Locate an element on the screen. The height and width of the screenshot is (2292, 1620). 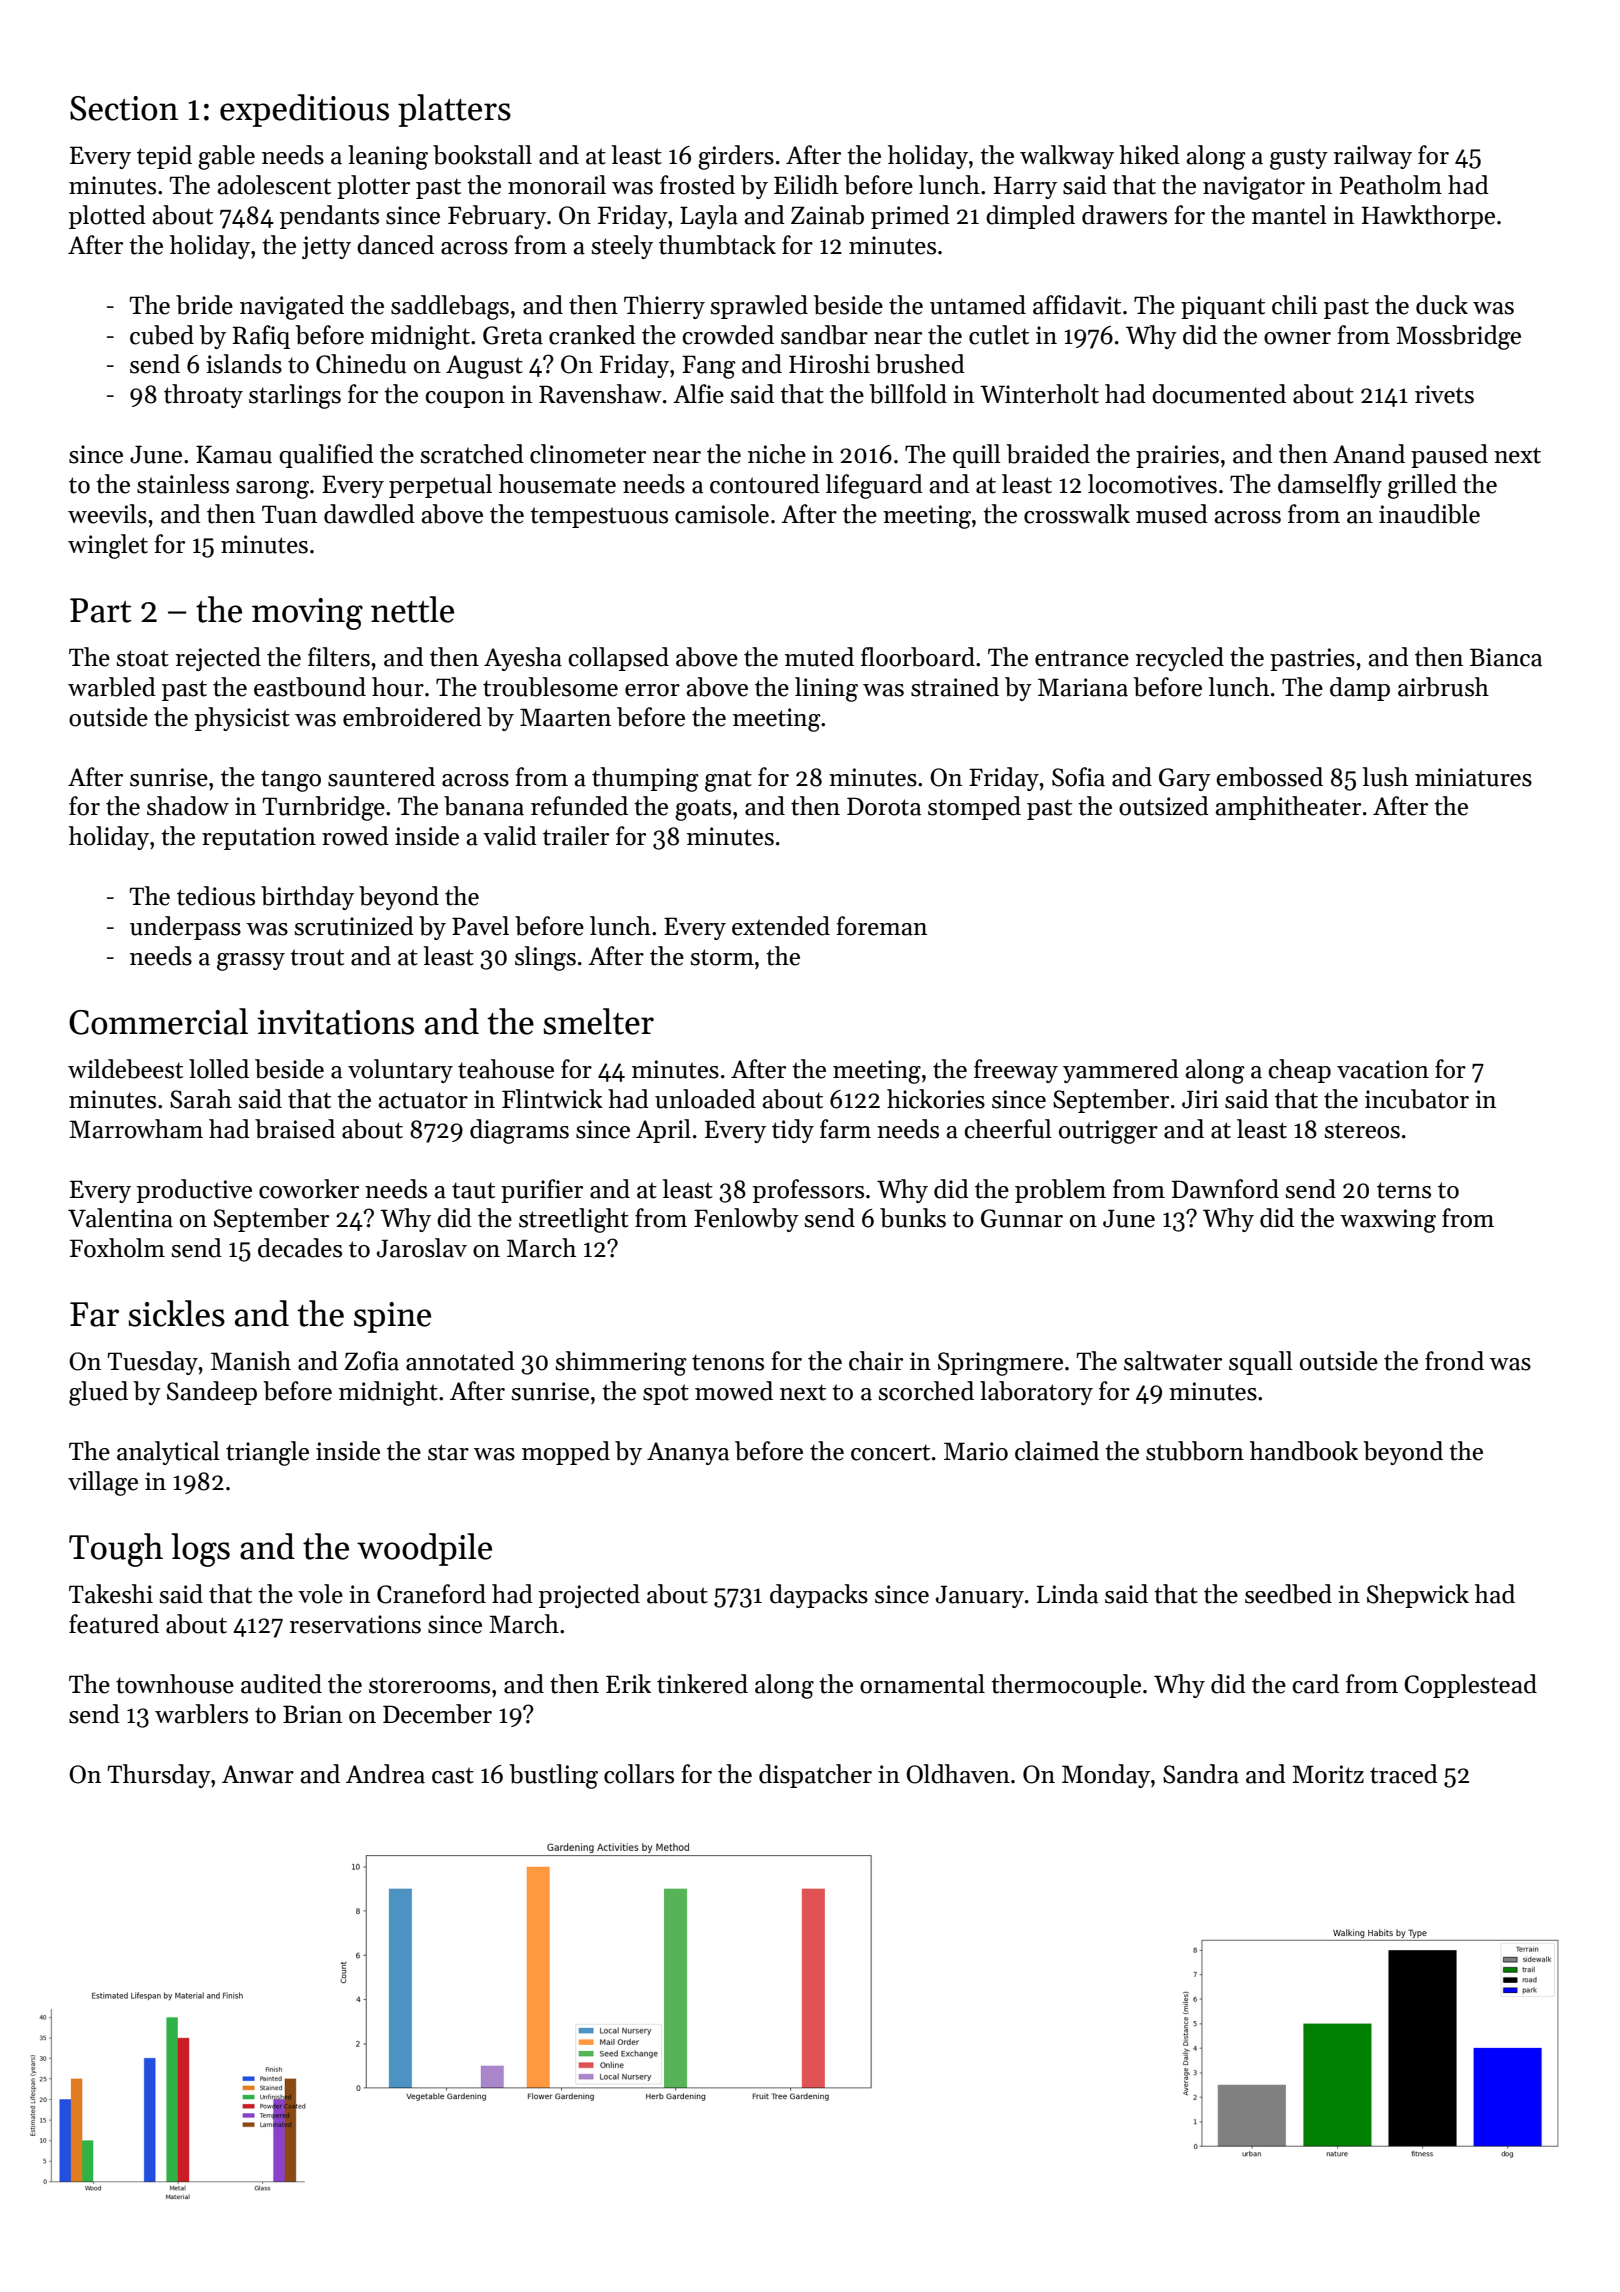
tidy is located at coordinates (793, 1131).
